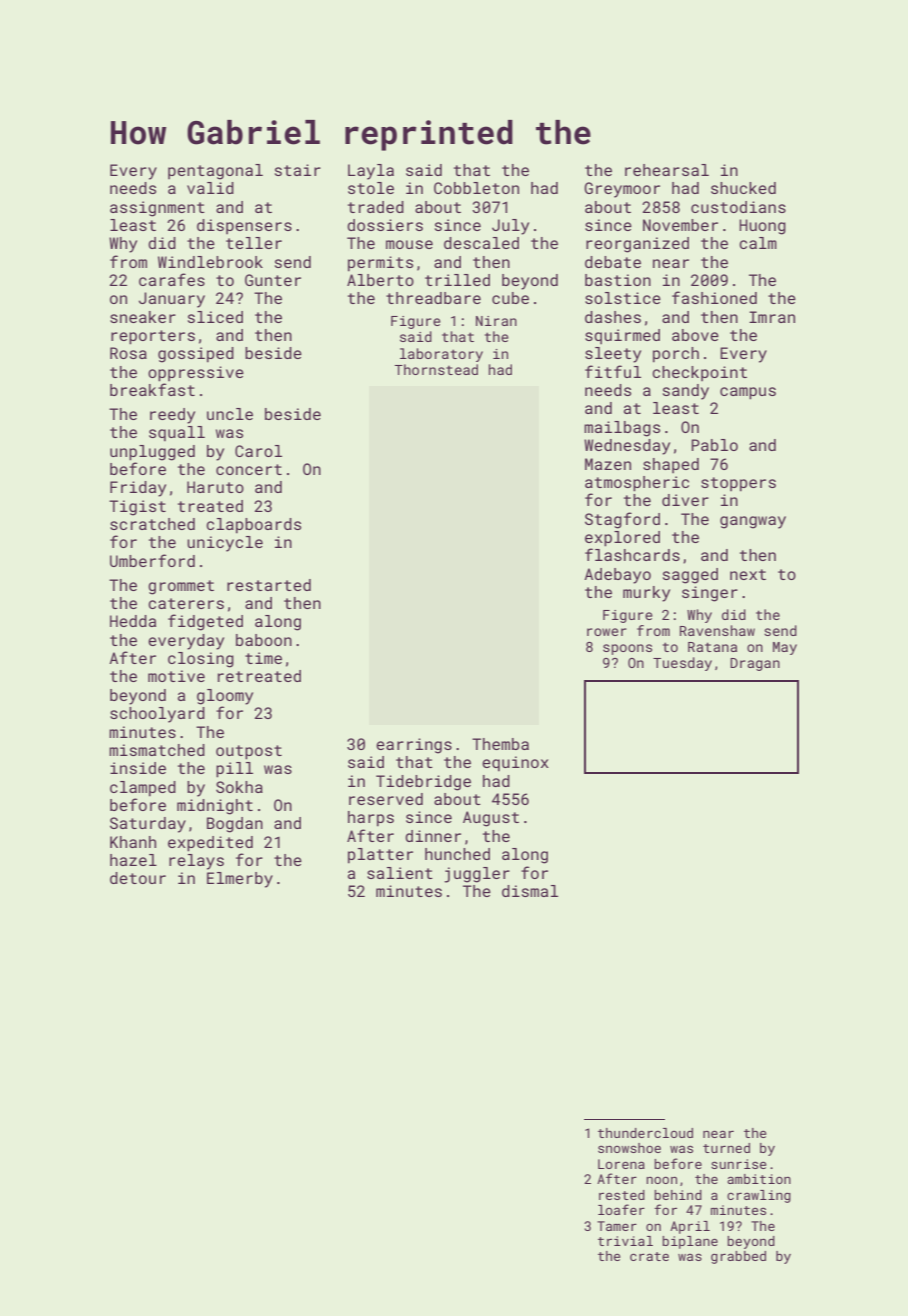 The height and width of the screenshot is (1316, 908). I want to click on salient, so click(400, 873).
